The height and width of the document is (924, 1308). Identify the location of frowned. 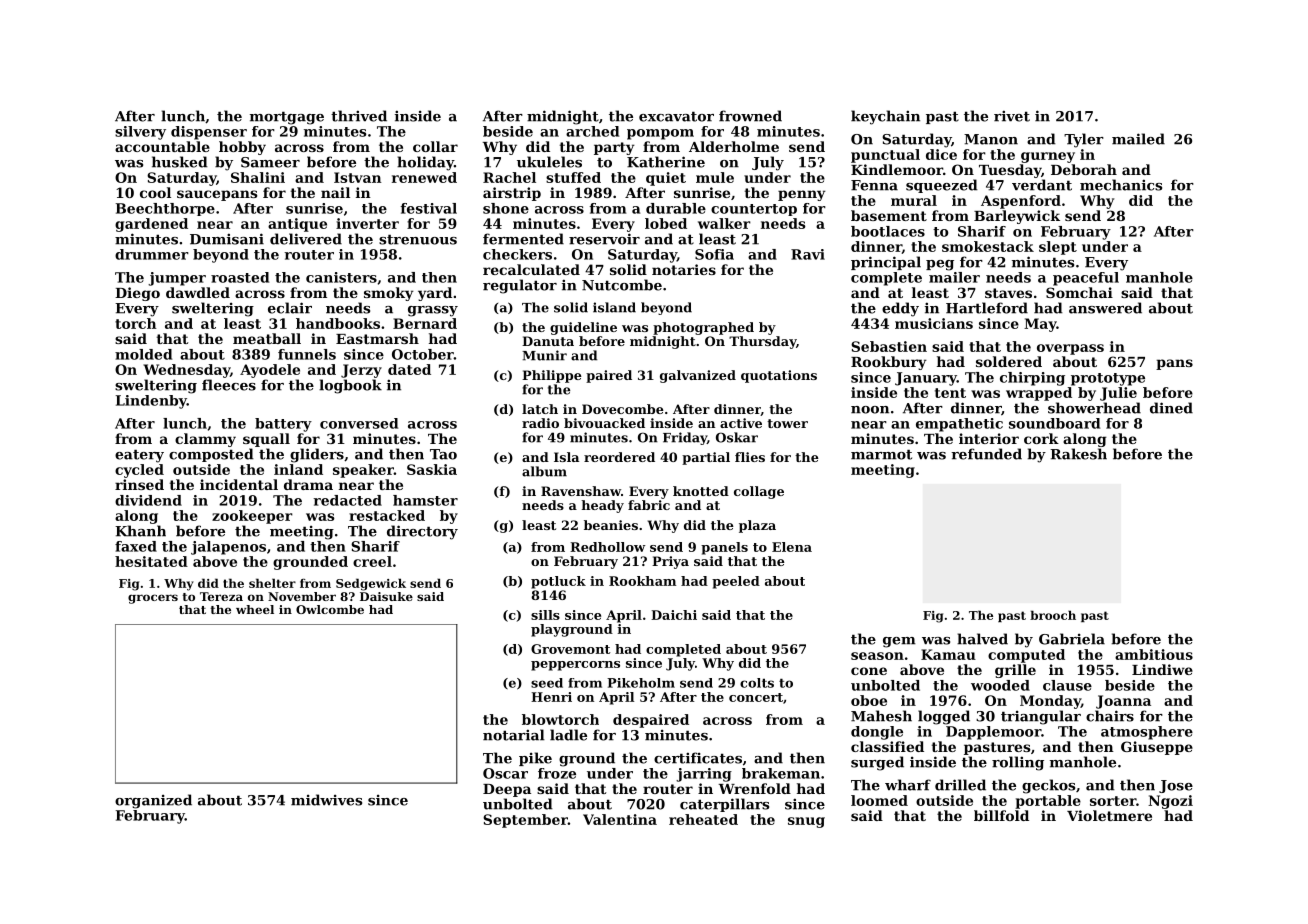
(750, 116).
